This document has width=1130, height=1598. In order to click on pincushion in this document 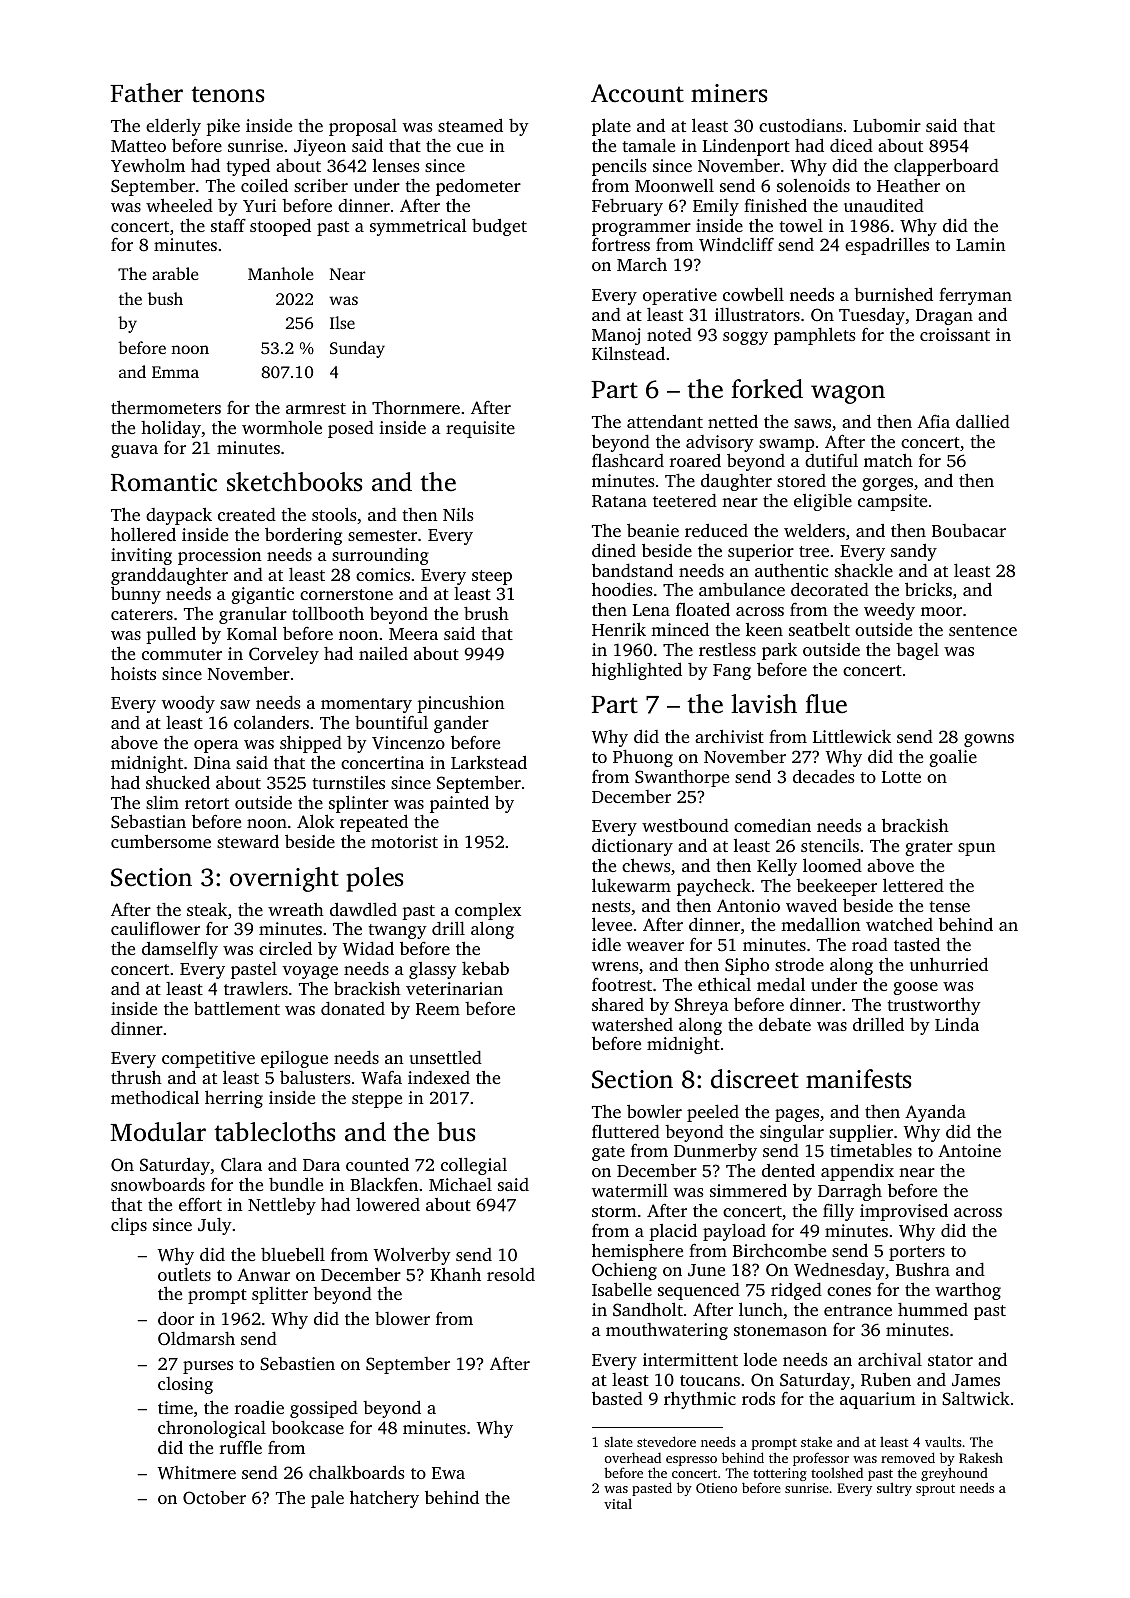, I will do `click(461, 704)`.
